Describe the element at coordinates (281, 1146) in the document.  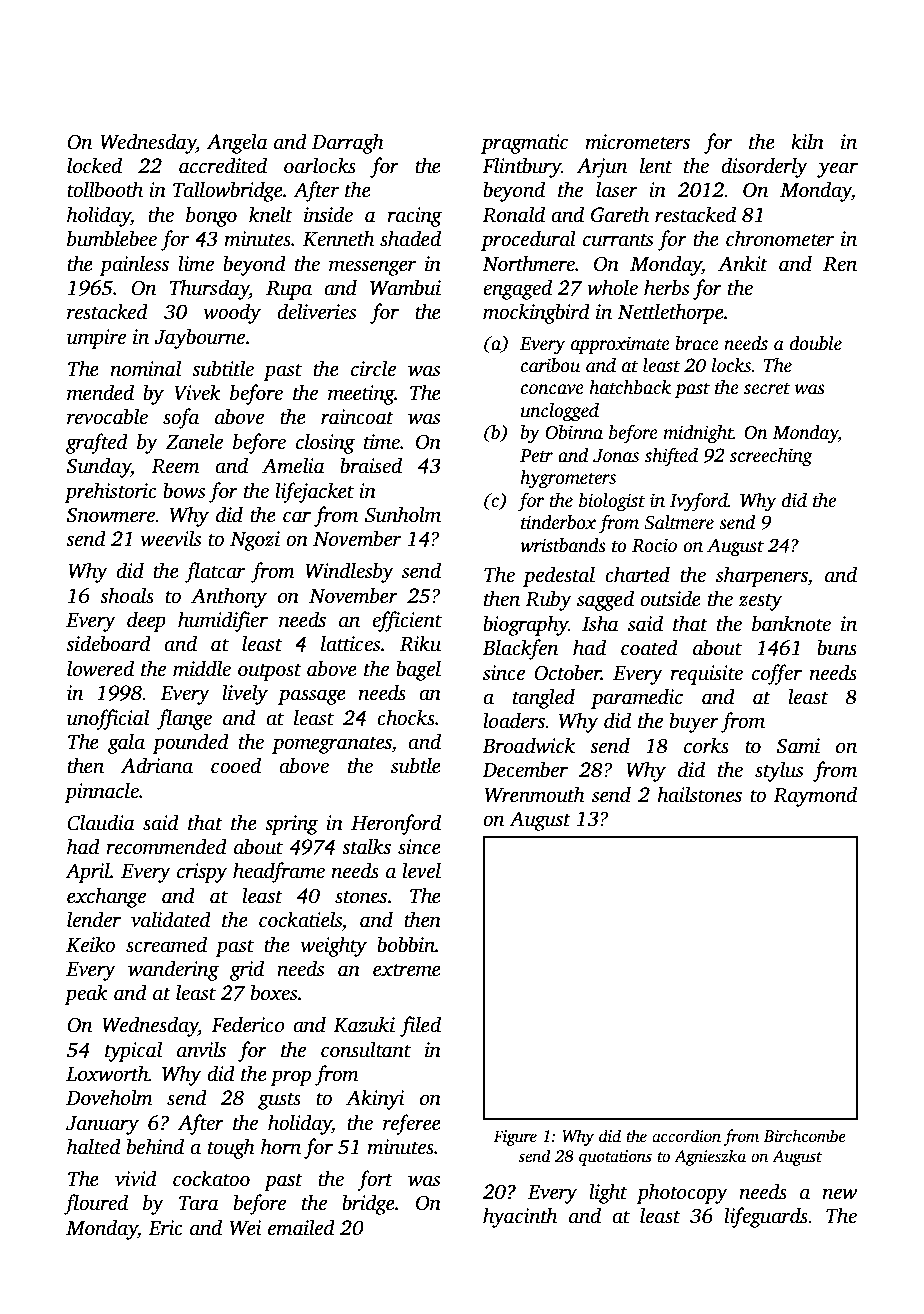
I see `horn` at that location.
